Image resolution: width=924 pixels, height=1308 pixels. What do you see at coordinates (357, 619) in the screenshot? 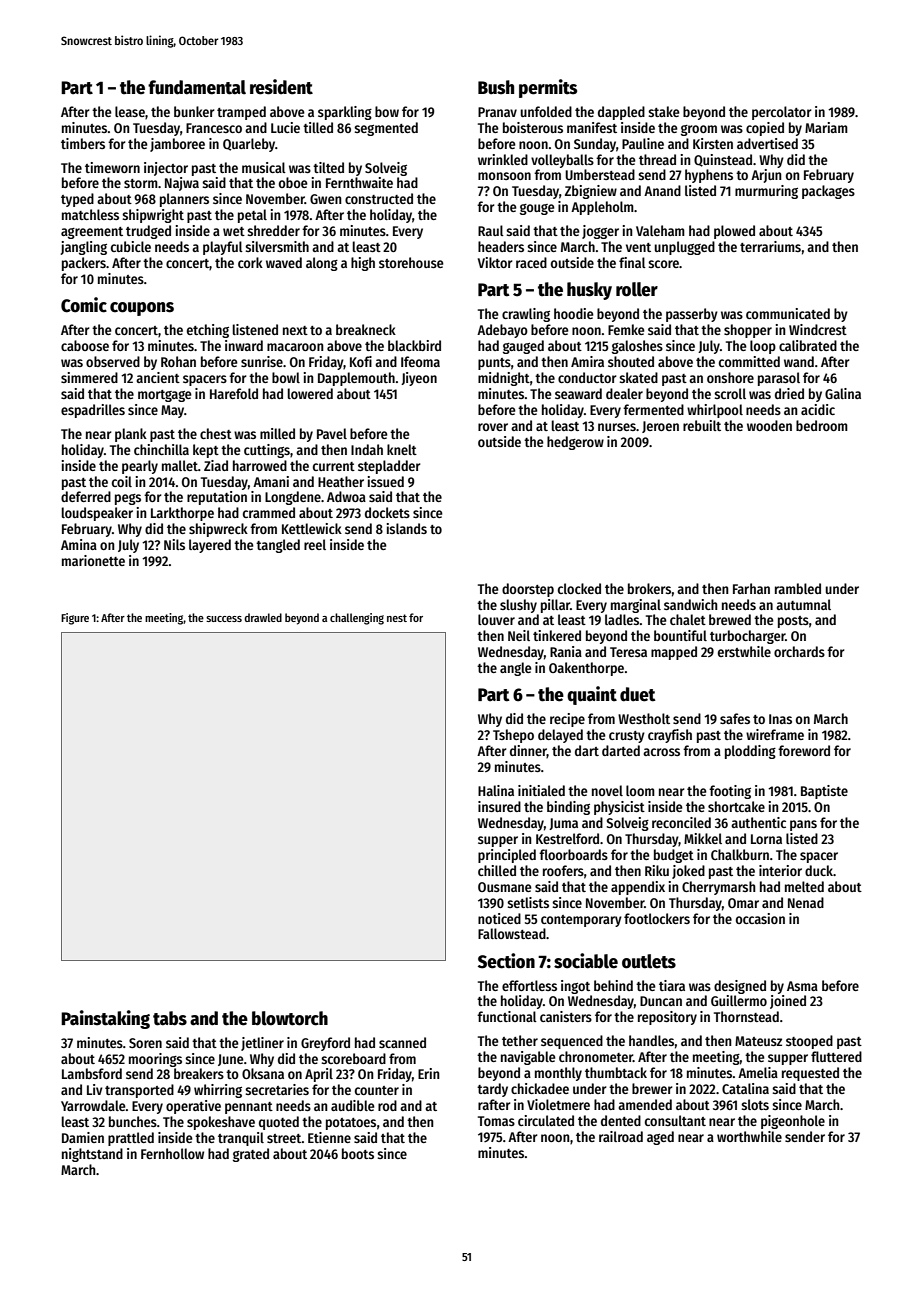
I see `challenging` at bounding box center [357, 619].
